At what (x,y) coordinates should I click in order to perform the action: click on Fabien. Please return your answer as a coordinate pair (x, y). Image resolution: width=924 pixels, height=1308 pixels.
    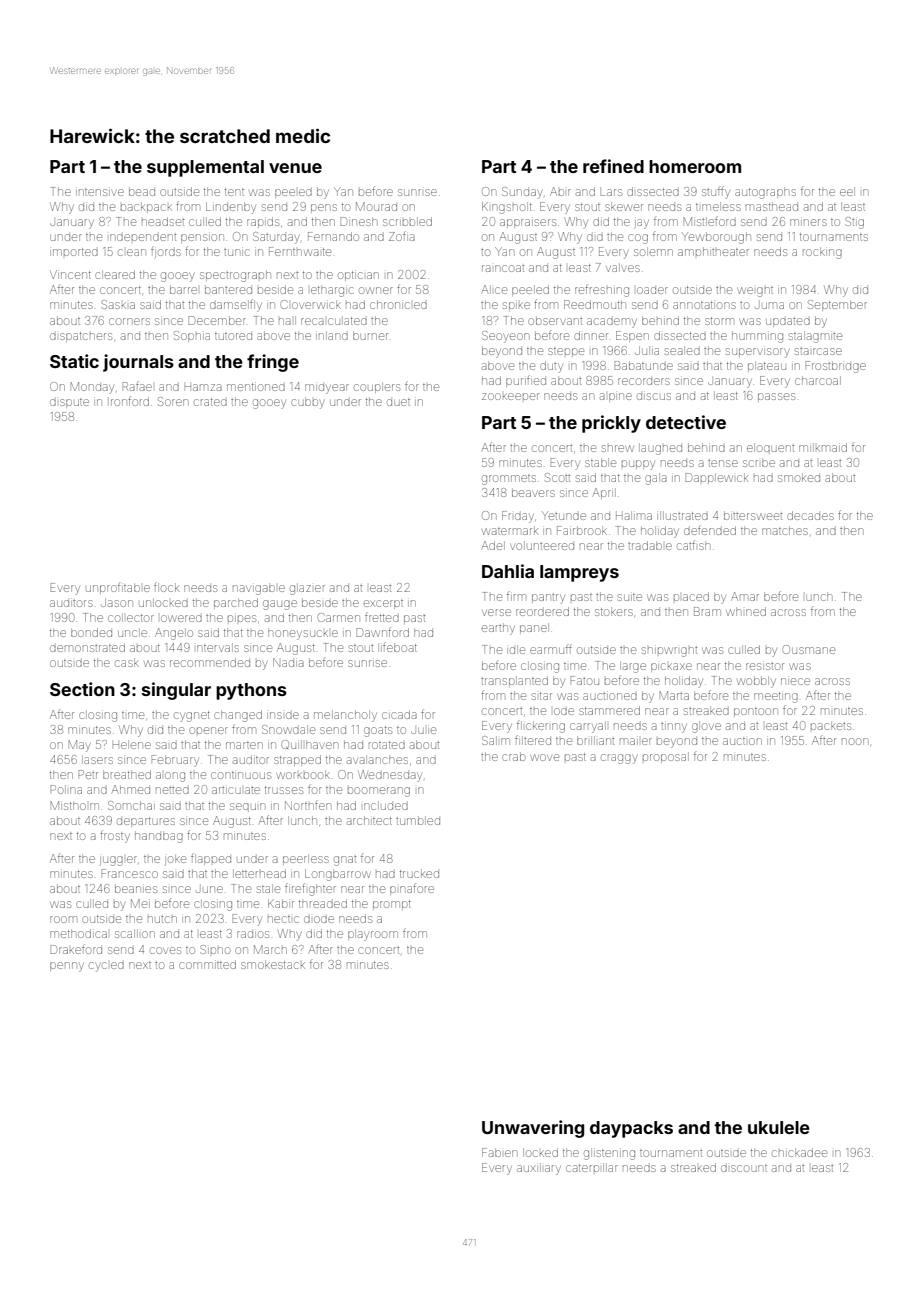
    Looking at the image, I should click on (499, 1152).
